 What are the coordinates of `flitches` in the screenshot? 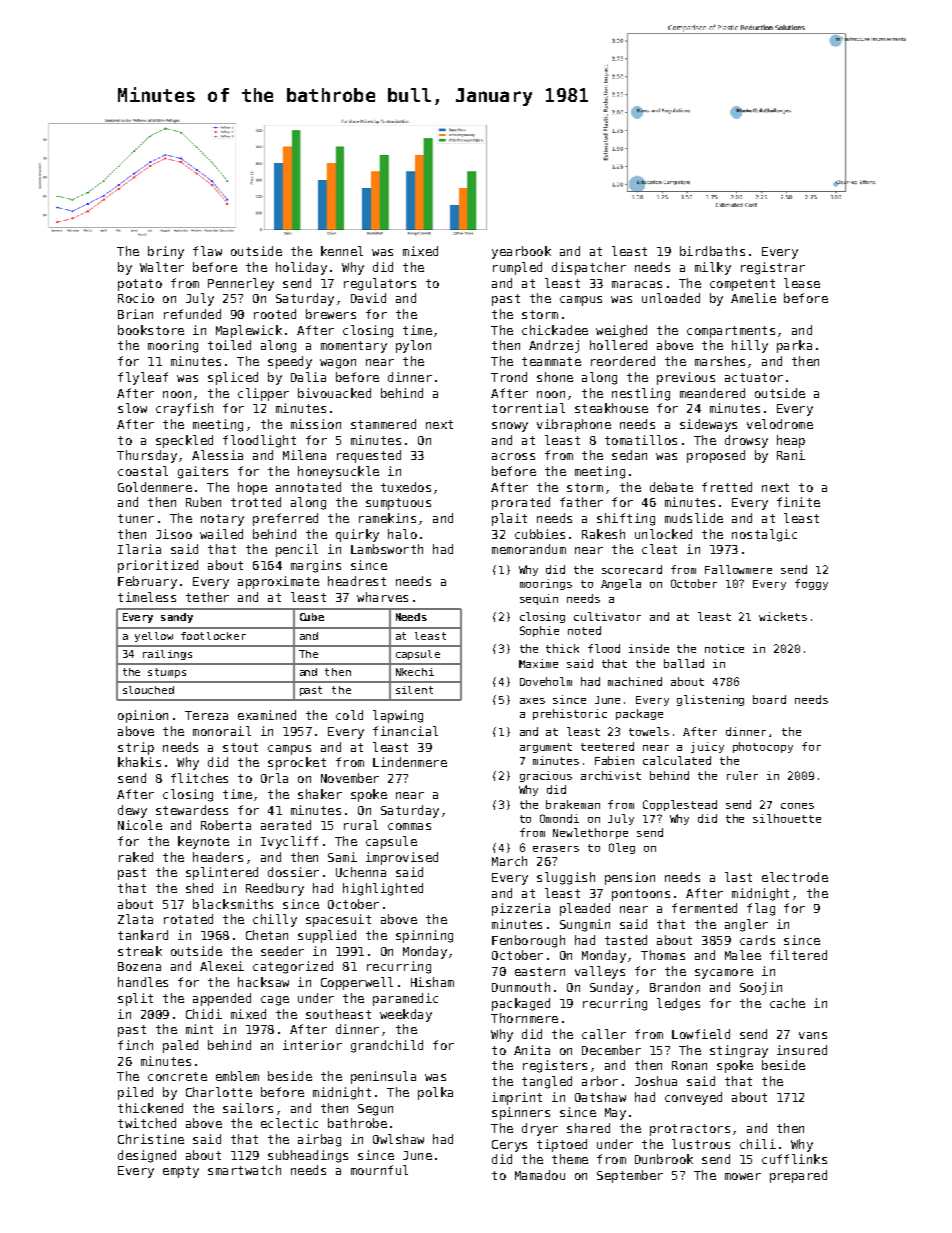 It's located at (199, 778).
